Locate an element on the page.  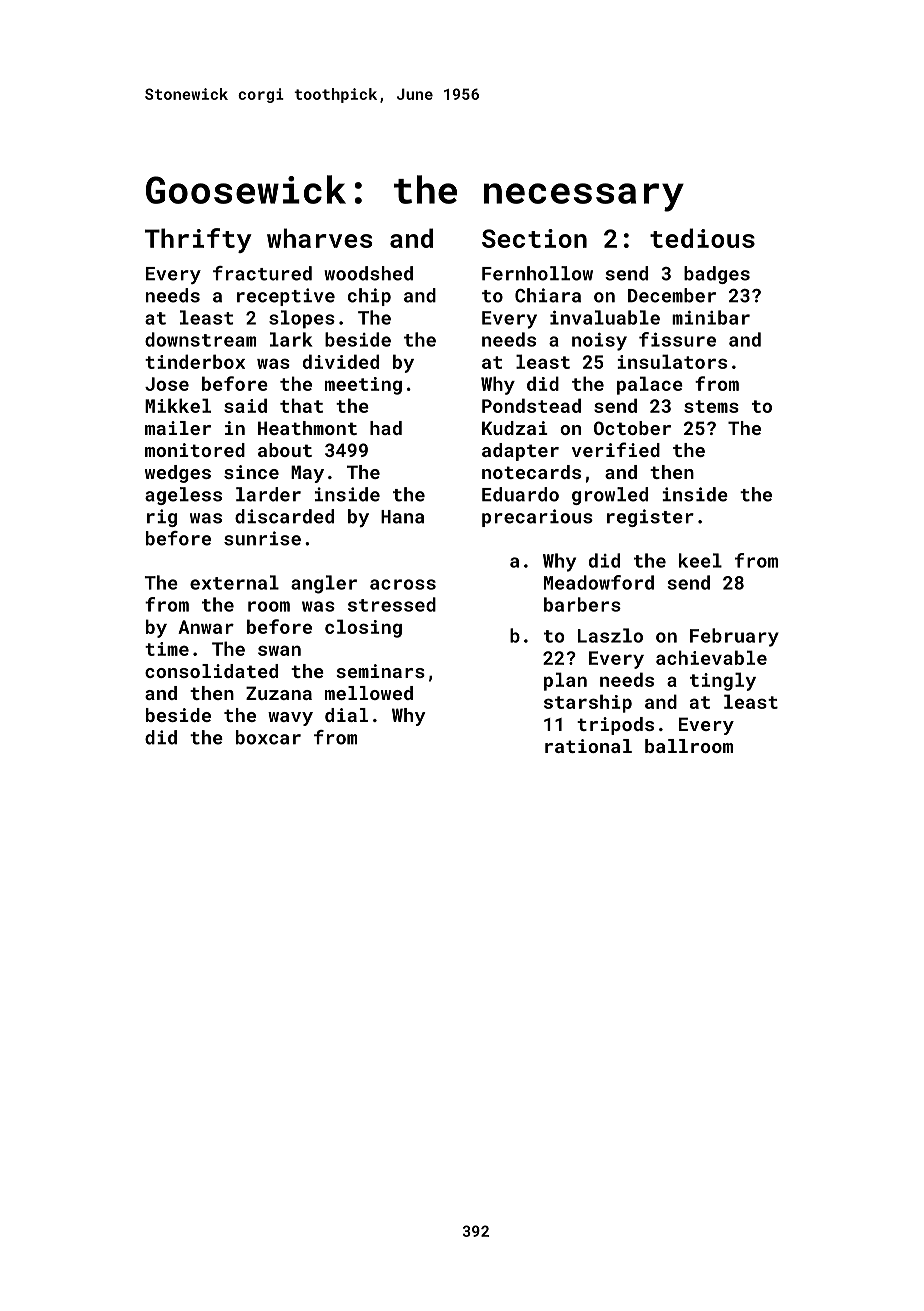
sunrise is located at coordinates (262, 538).
